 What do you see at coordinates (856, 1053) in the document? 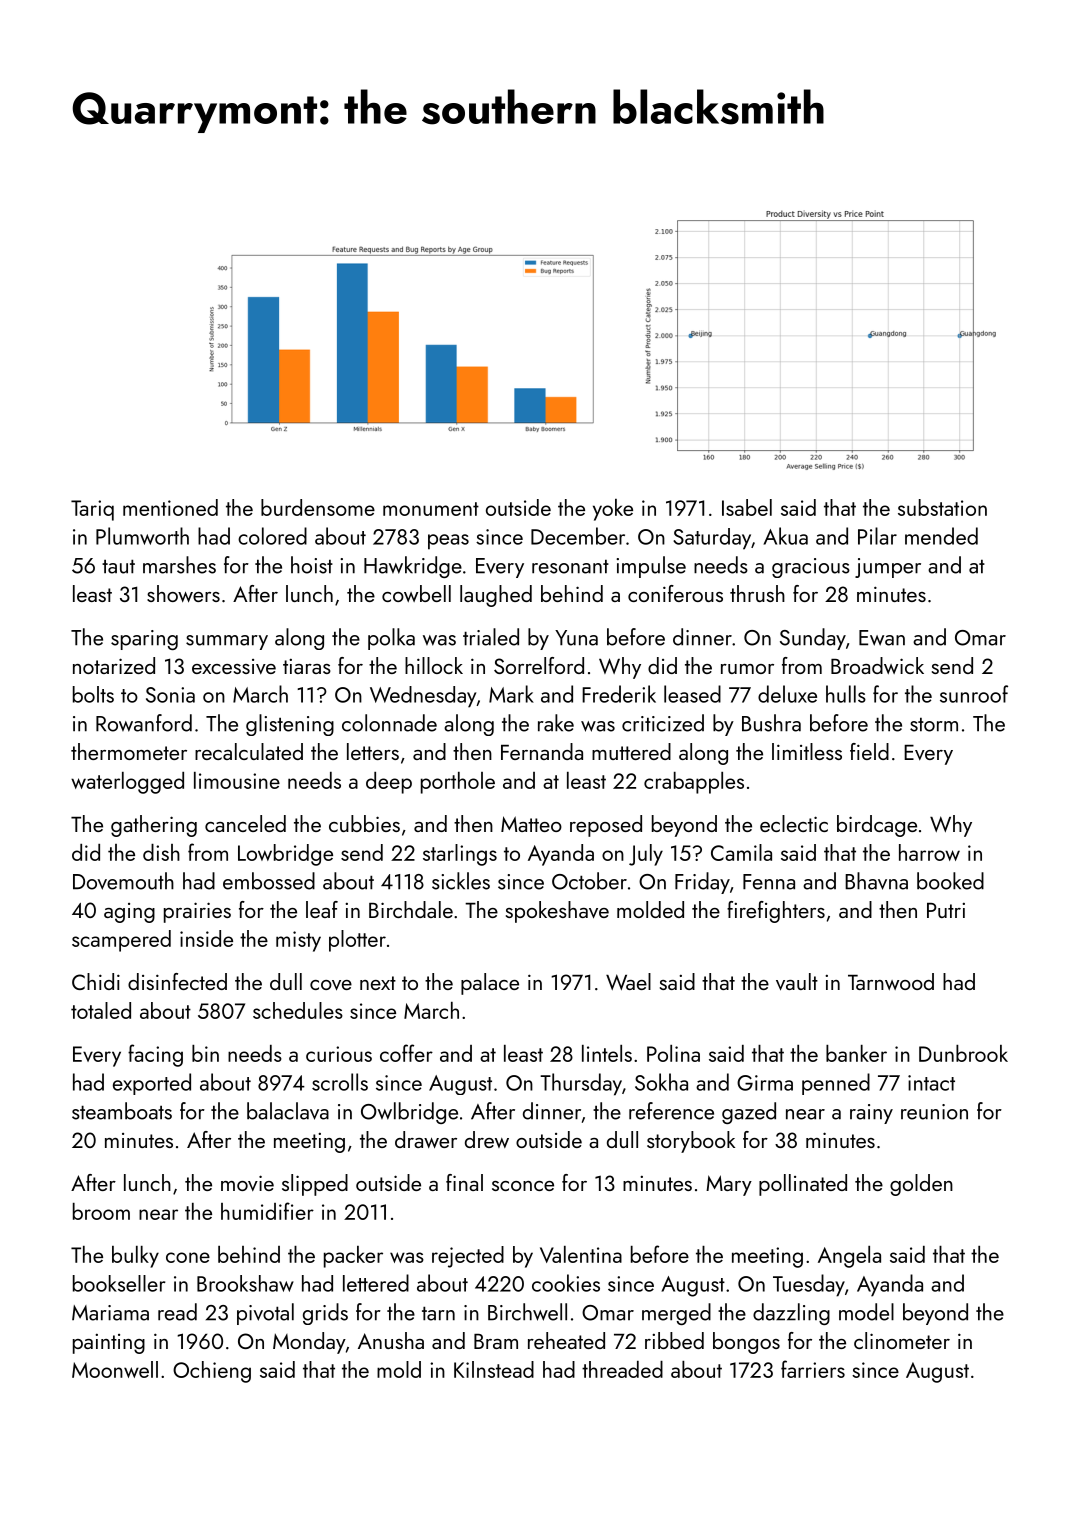
I see `banker` at bounding box center [856, 1053].
